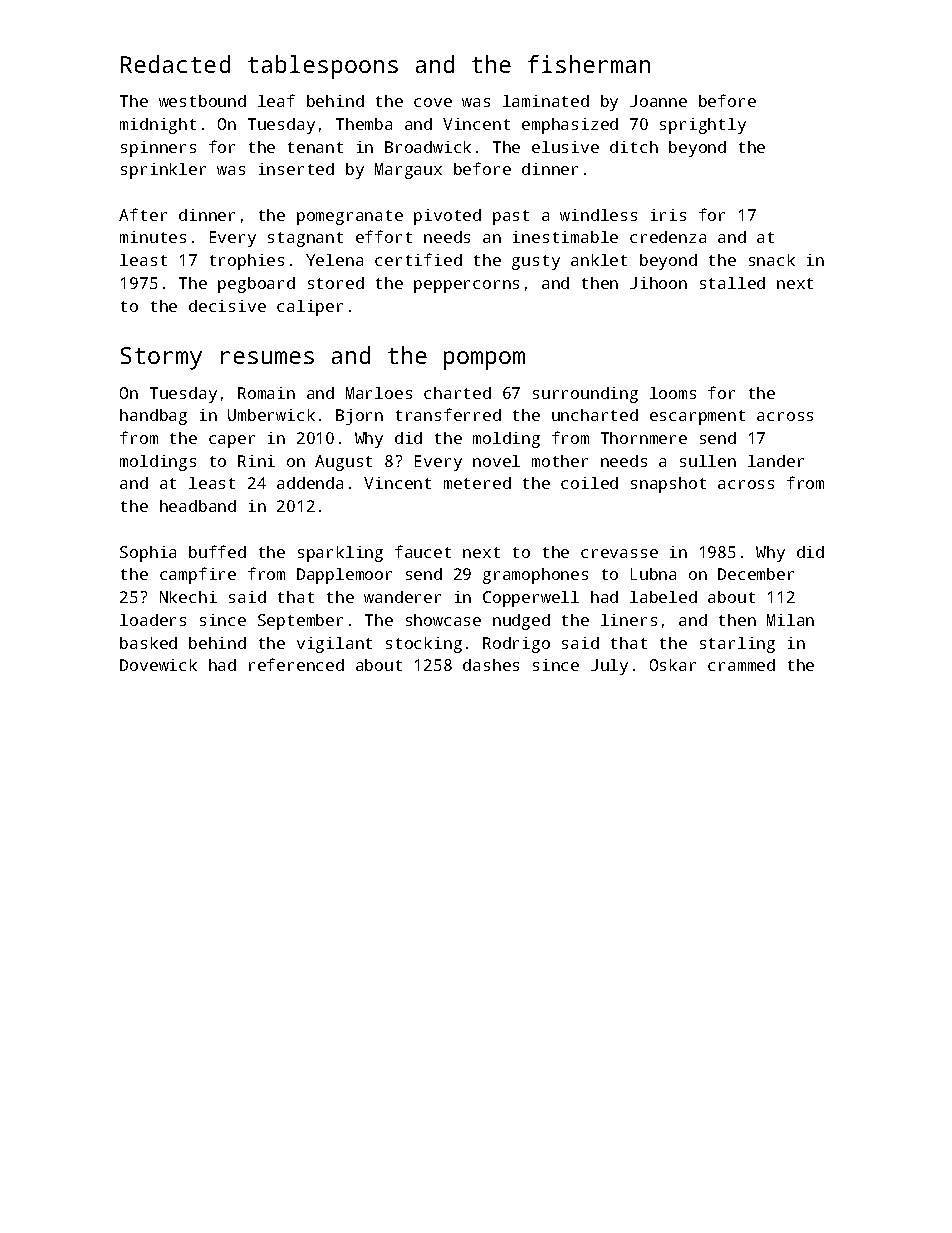  What do you see at coordinates (161, 358) in the screenshot?
I see `Stormy` at bounding box center [161, 358].
